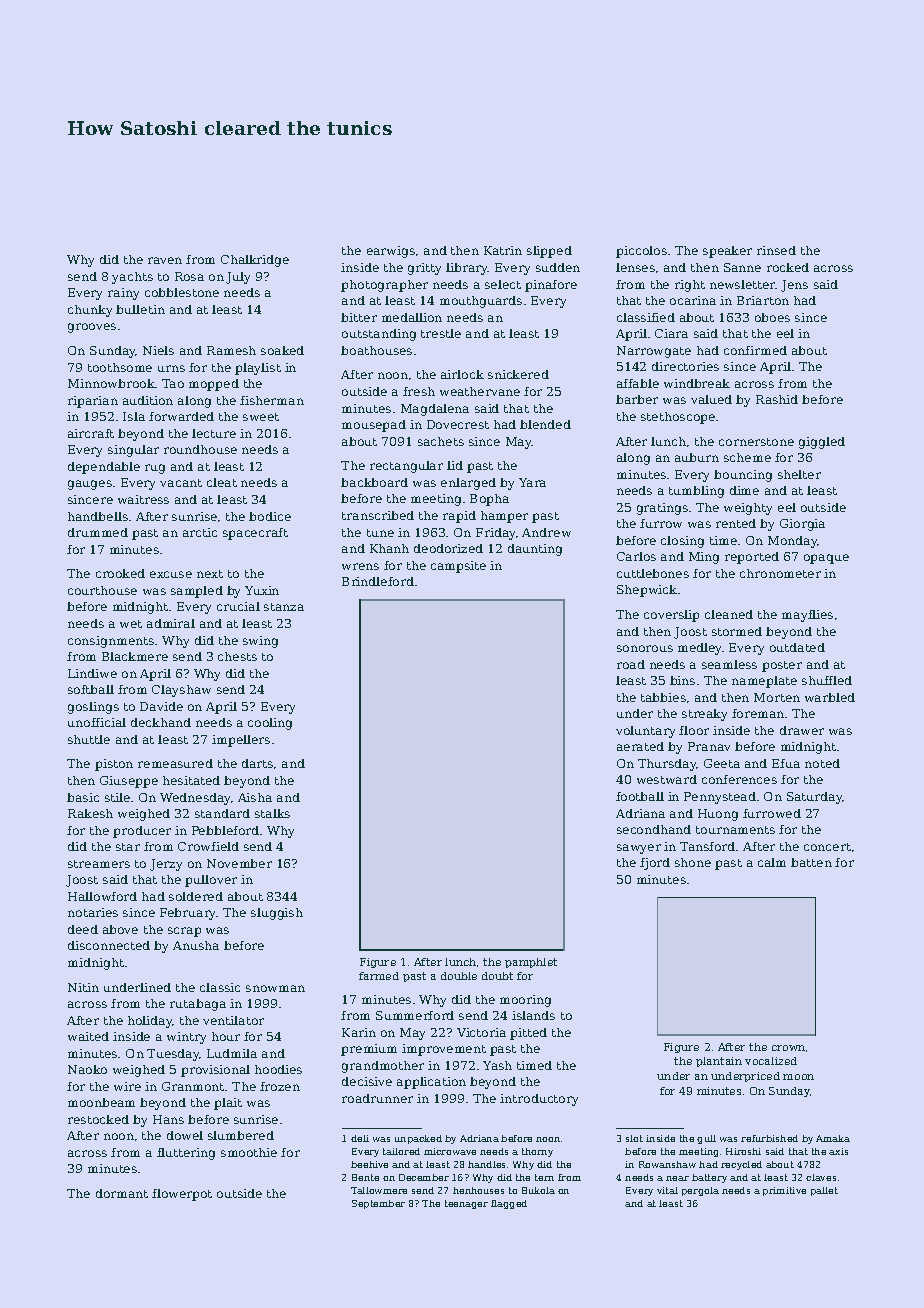 The height and width of the screenshot is (1308, 924). What do you see at coordinates (784, 1191) in the screenshot?
I see `primitive` at bounding box center [784, 1191].
